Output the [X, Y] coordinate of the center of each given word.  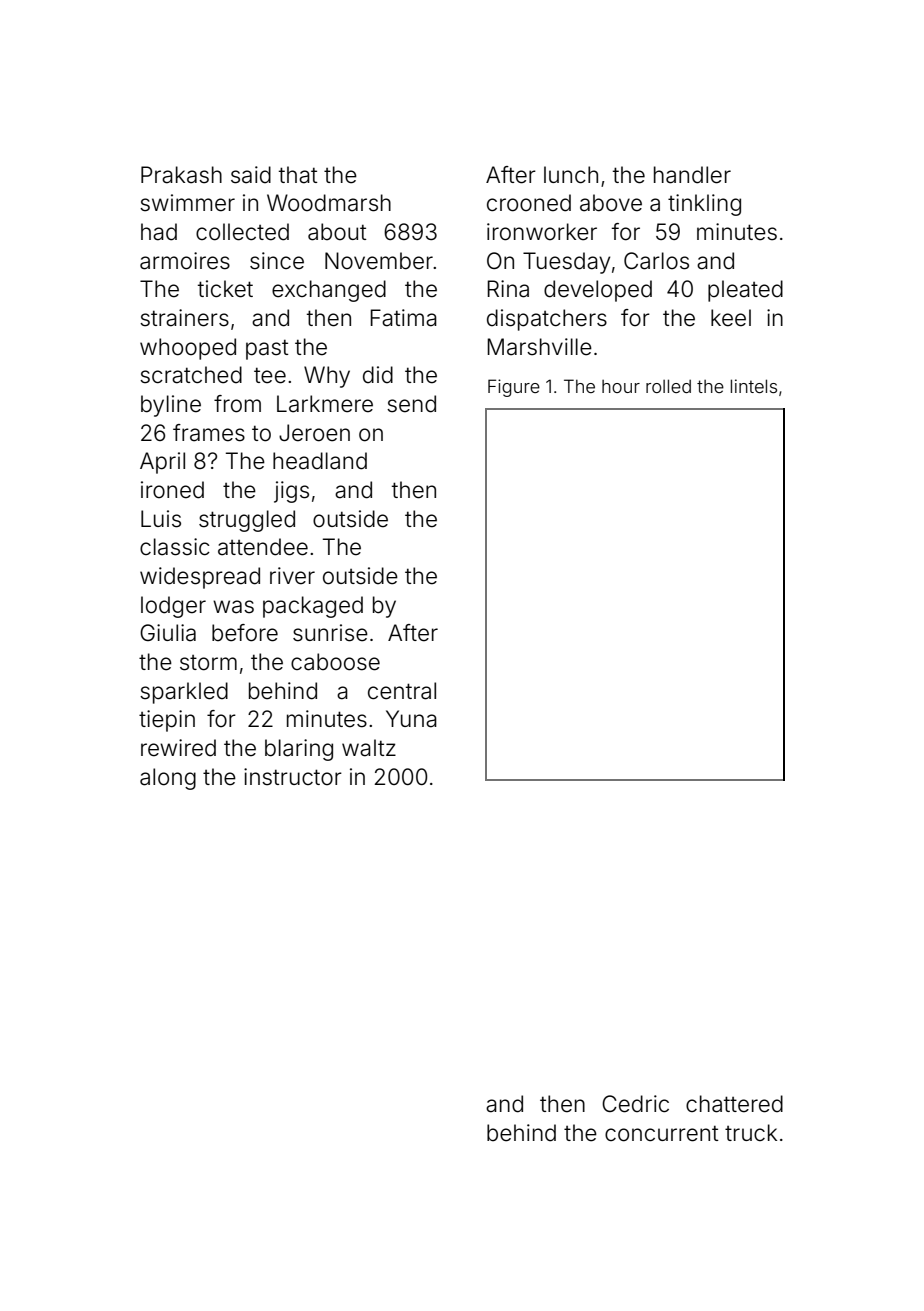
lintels [754, 386]
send [411, 404]
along [168, 779]
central [402, 691]
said [251, 175]
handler [692, 175]
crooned [529, 203]
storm [208, 663]
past [267, 350]
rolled [668, 386]
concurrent [662, 1134]
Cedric [635, 1104]
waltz [369, 748]
